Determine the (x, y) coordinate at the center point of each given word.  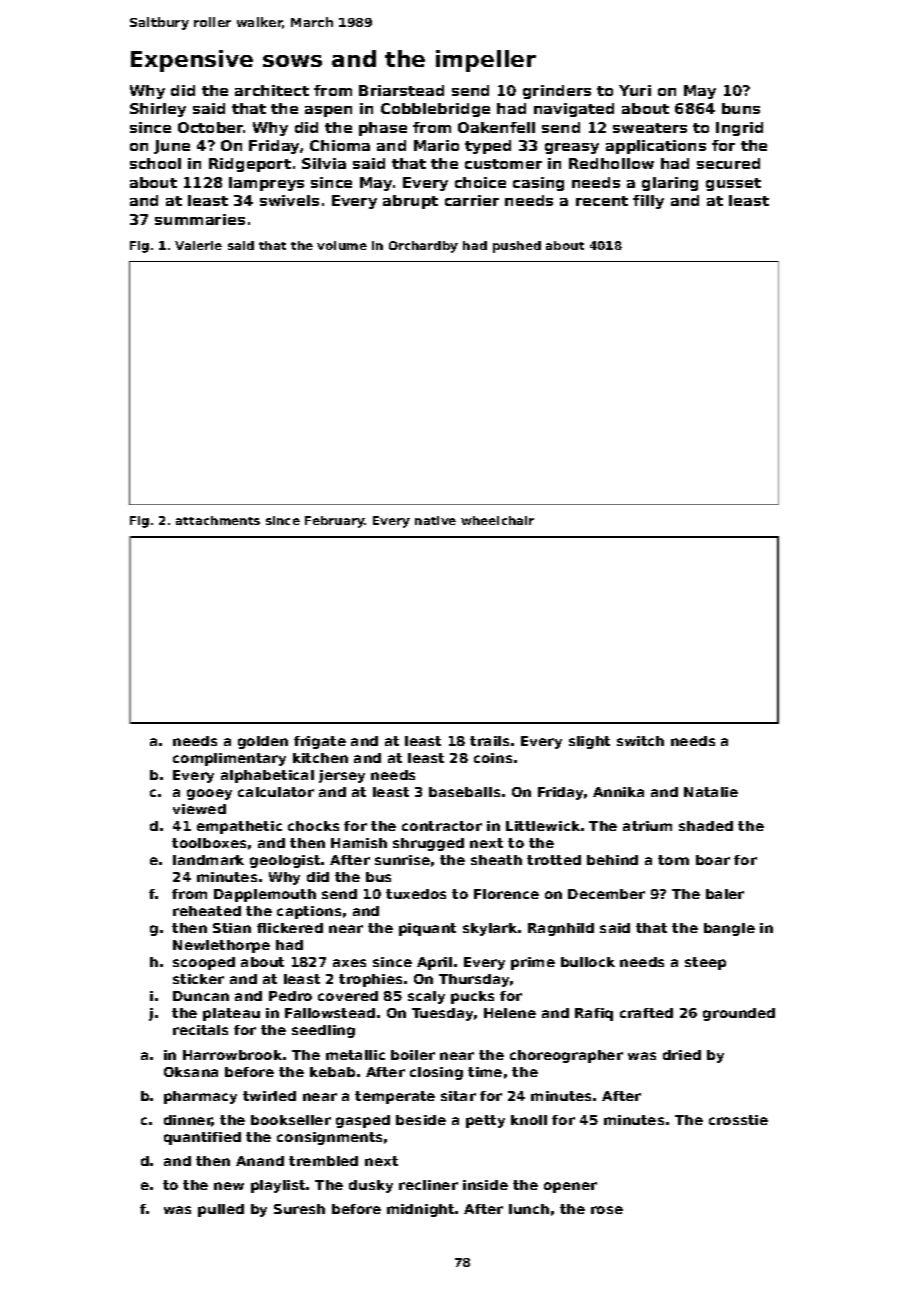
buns (741, 108)
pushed (517, 247)
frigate (320, 742)
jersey (342, 776)
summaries (200, 219)
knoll (529, 1120)
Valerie (198, 245)
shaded (706, 826)
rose (607, 1210)
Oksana (191, 1072)
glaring (670, 184)
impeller (486, 61)
